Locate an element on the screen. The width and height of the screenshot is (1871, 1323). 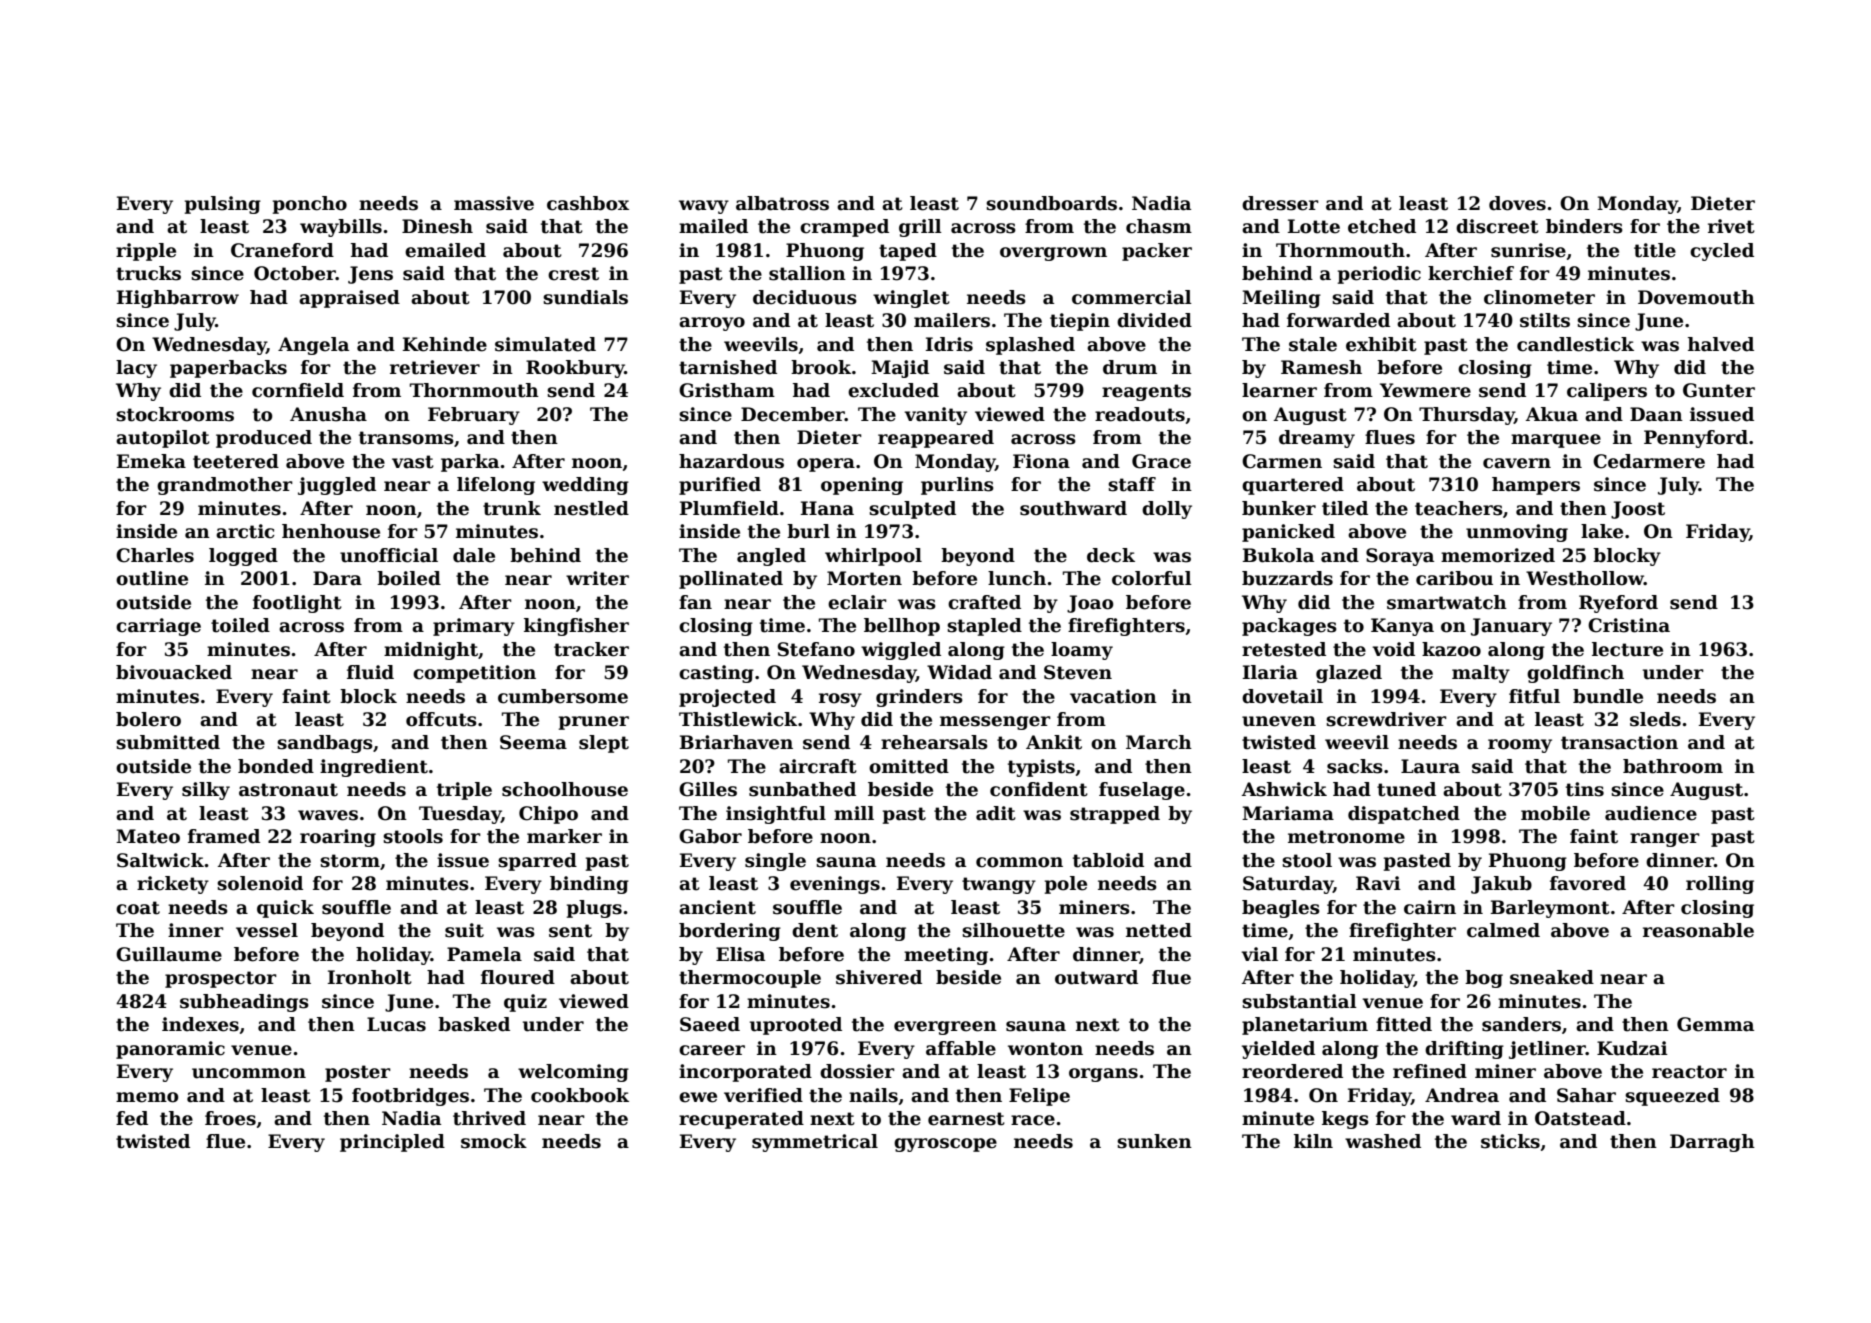
etched is located at coordinates (1382, 226).
